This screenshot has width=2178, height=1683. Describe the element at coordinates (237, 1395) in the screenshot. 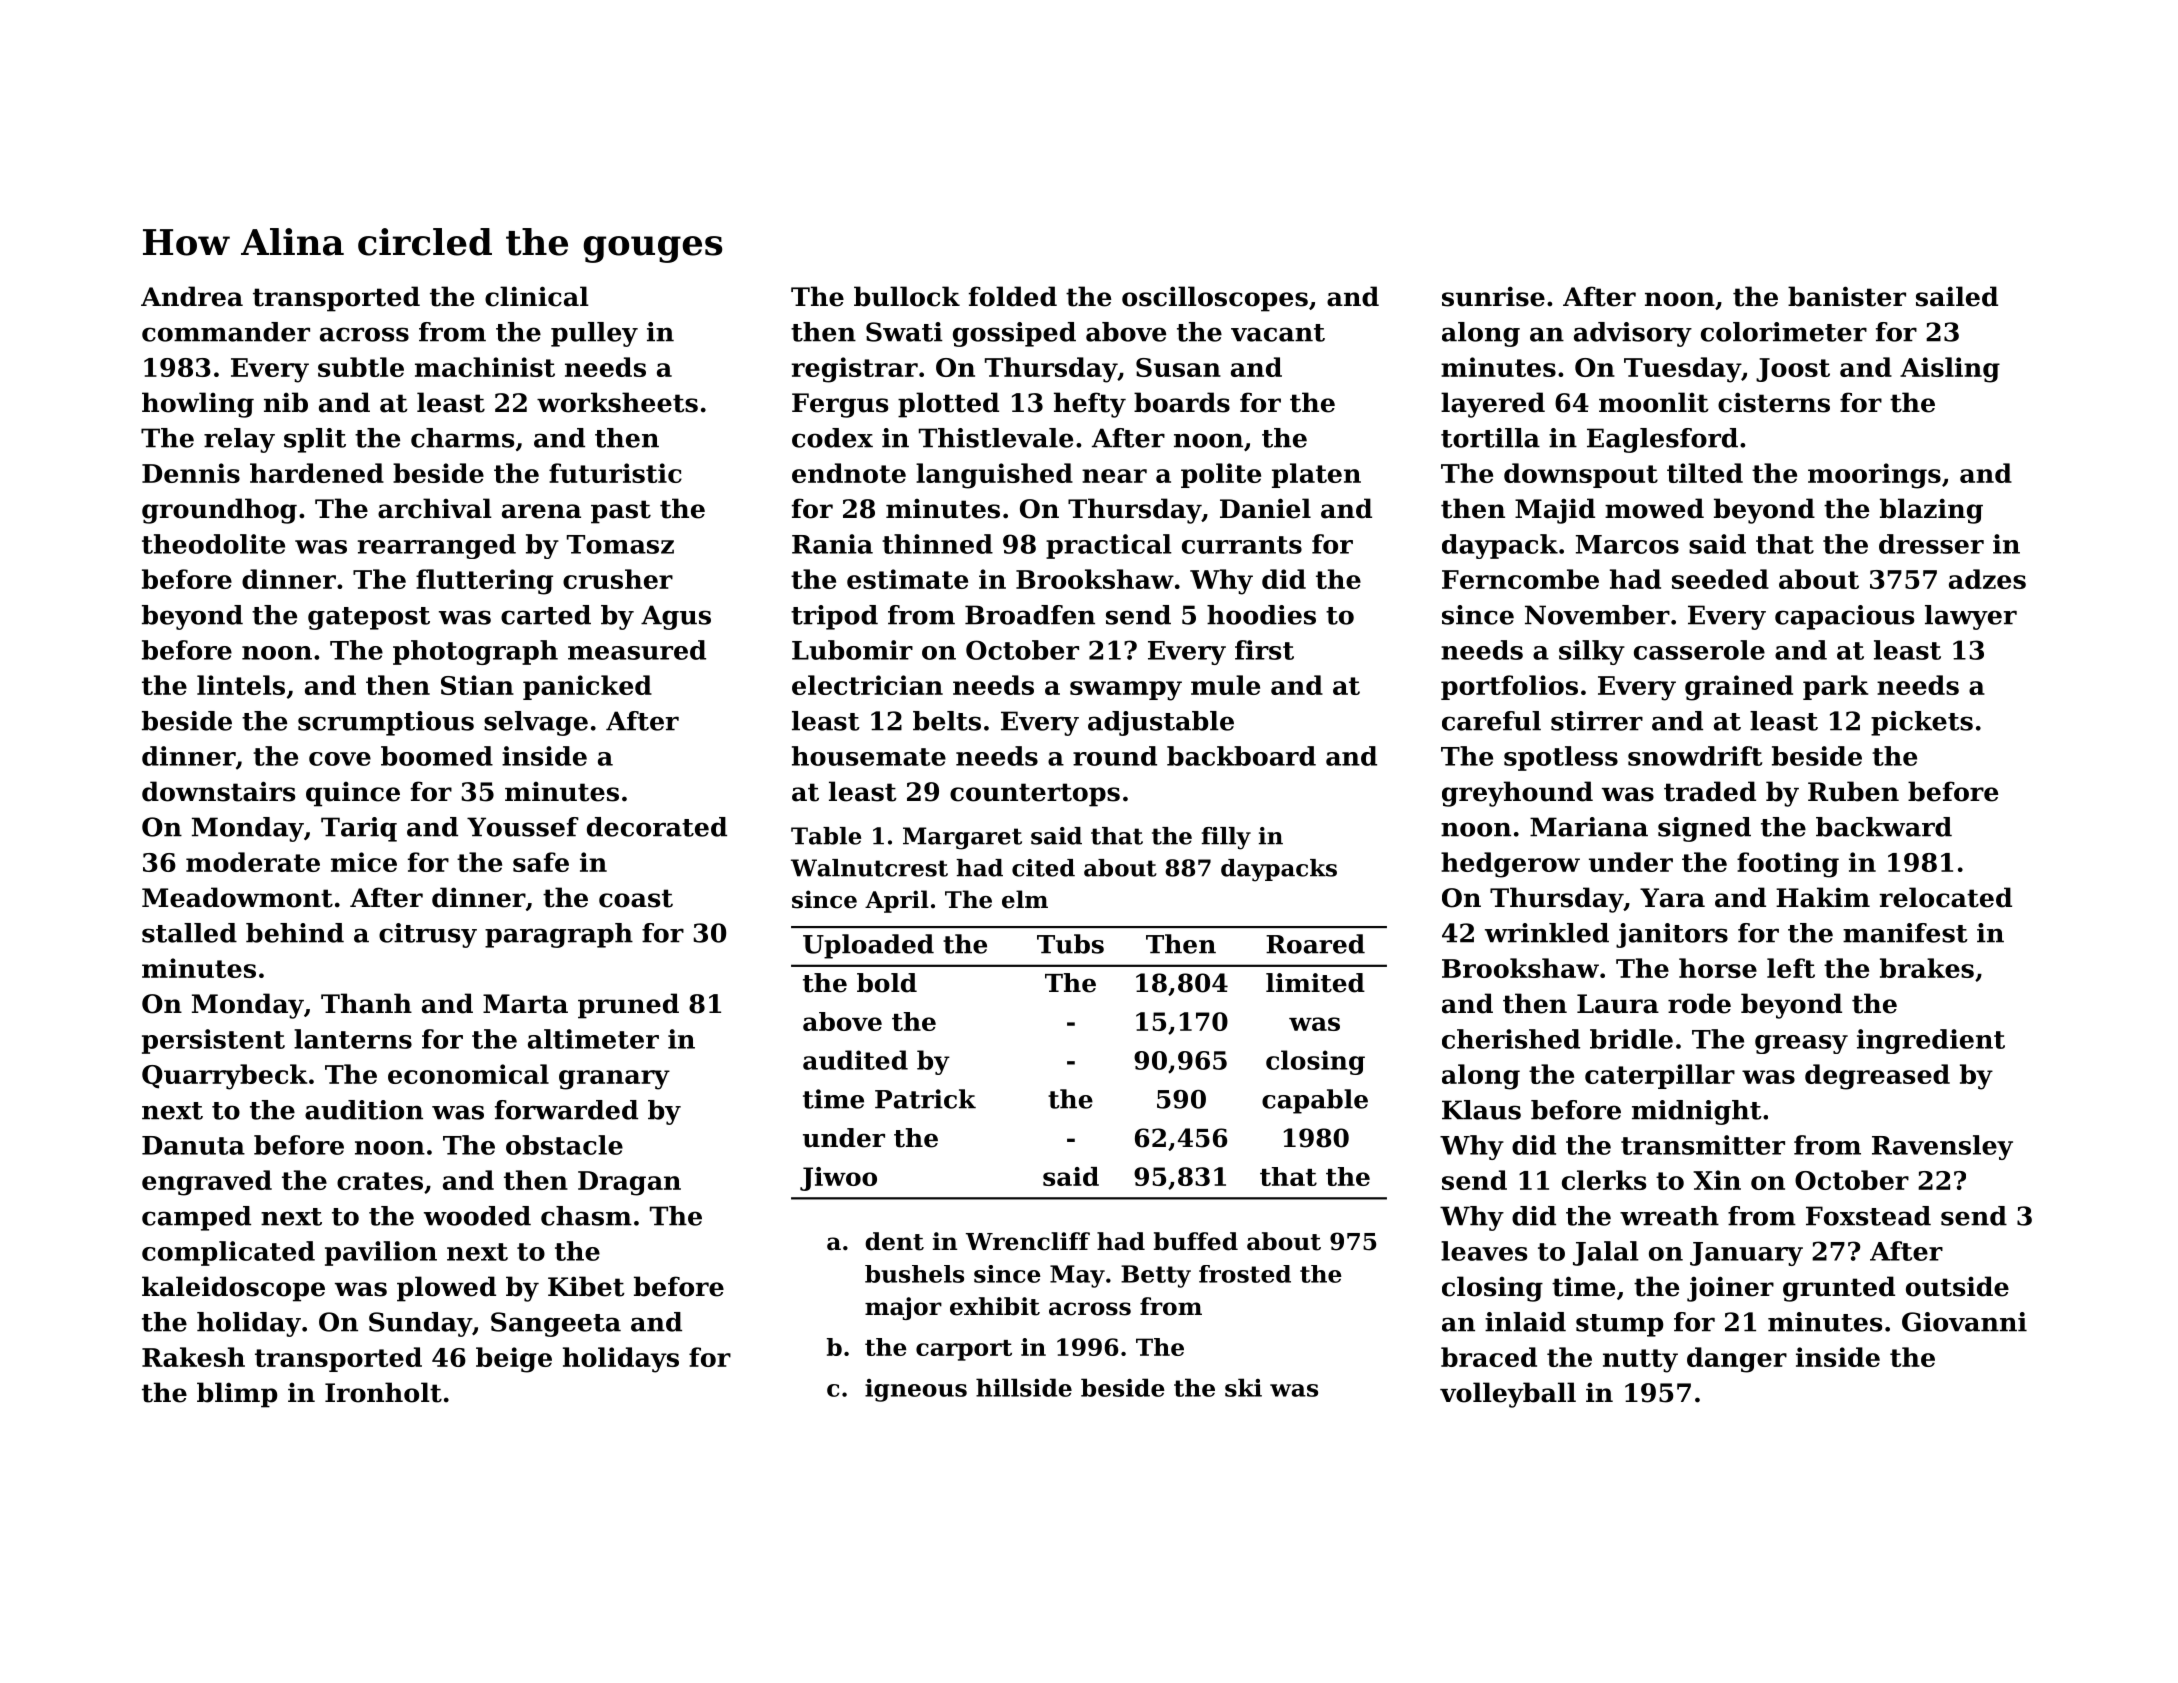

I see `blimp` at that location.
